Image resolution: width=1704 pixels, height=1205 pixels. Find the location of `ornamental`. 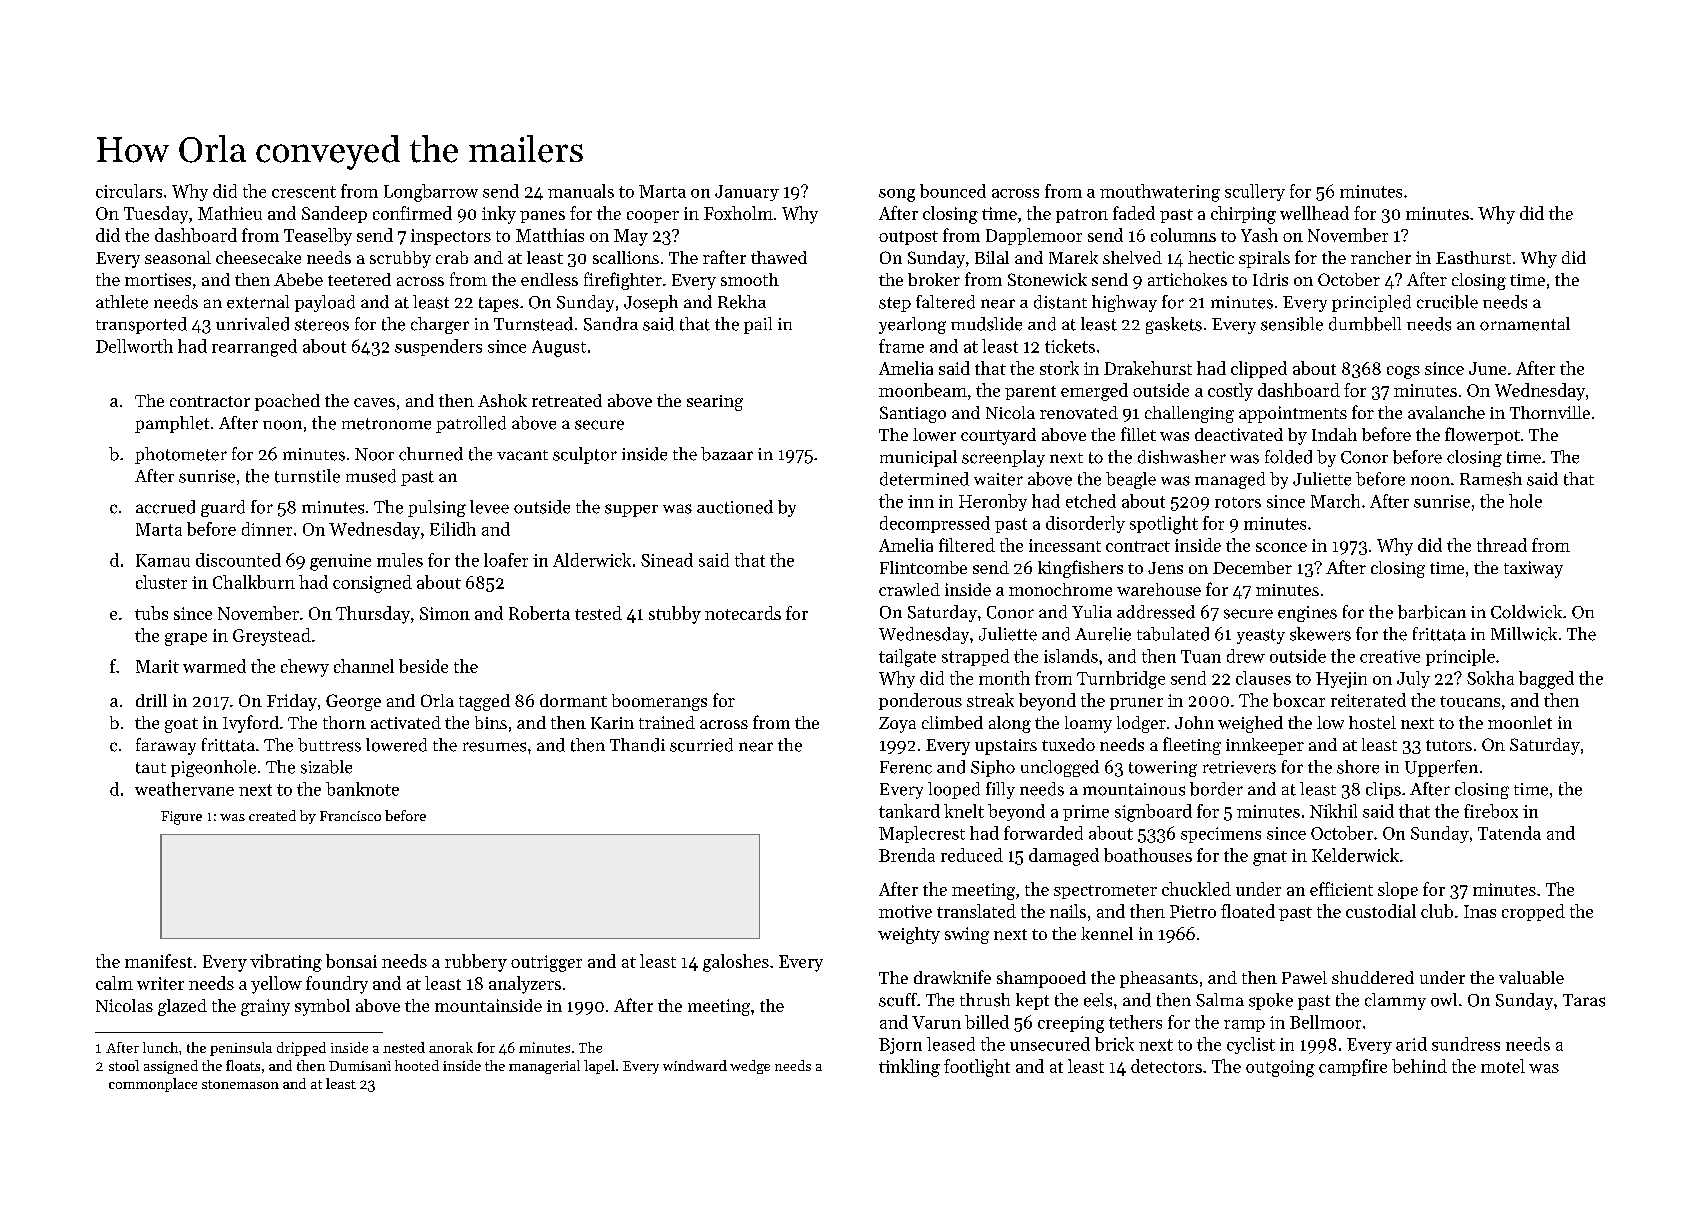

ornamental is located at coordinates (1525, 324).
